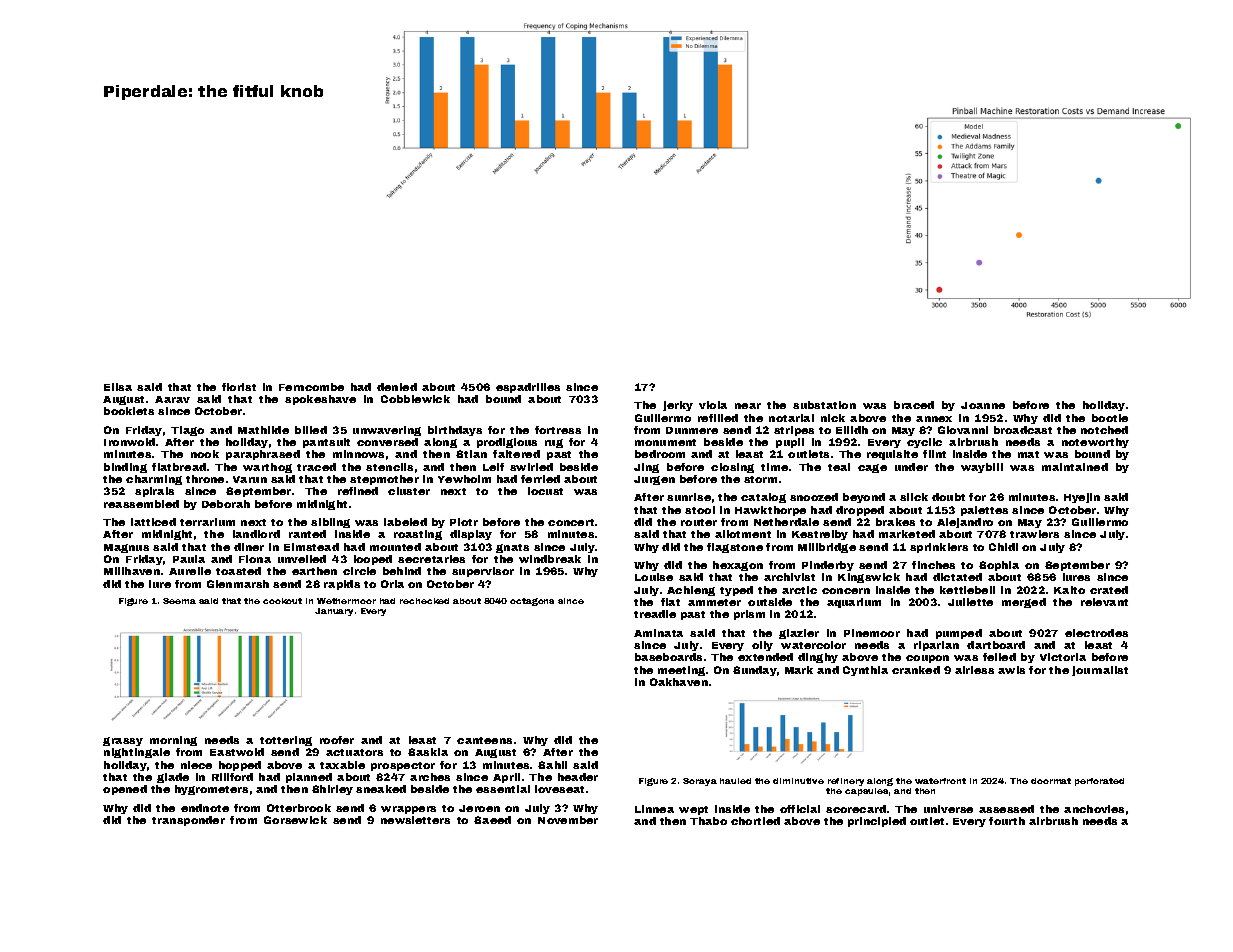 This document has height=952, width=1233. What do you see at coordinates (679, 682) in the document?
I see `Oakhaven` at bounding box center [679, 682].
